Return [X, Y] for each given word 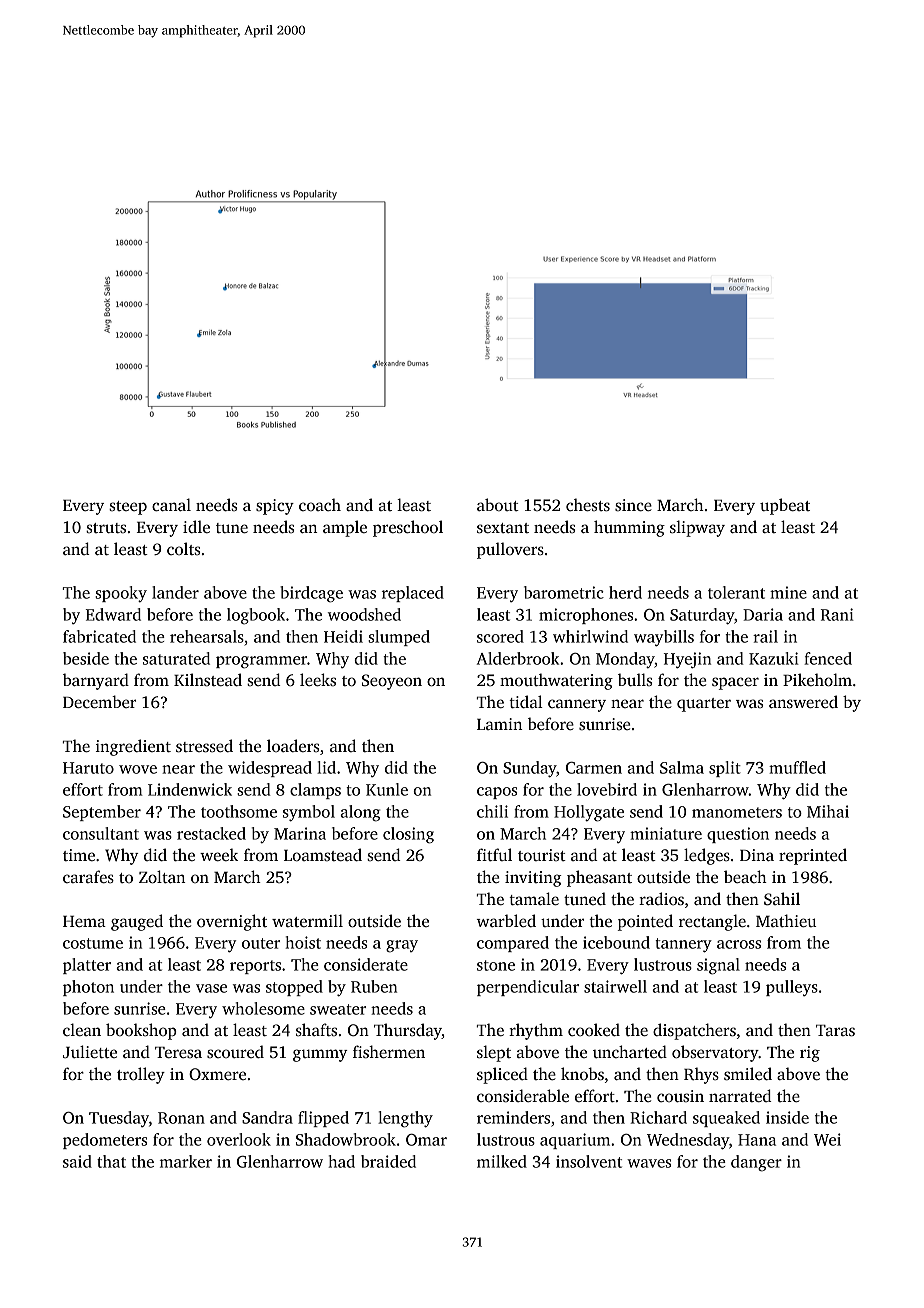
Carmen [594, 768]
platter [87, 966]
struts [106, 528]
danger [756, 1163]
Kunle [387, 789]
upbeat [785, 506]
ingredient [133, 747]
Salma [682, 767]
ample [345, 528]
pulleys [792, 988]
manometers [737, 812]
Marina [300, 833]
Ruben [374, 986]
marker [186, 1161]
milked [502, 1161]
